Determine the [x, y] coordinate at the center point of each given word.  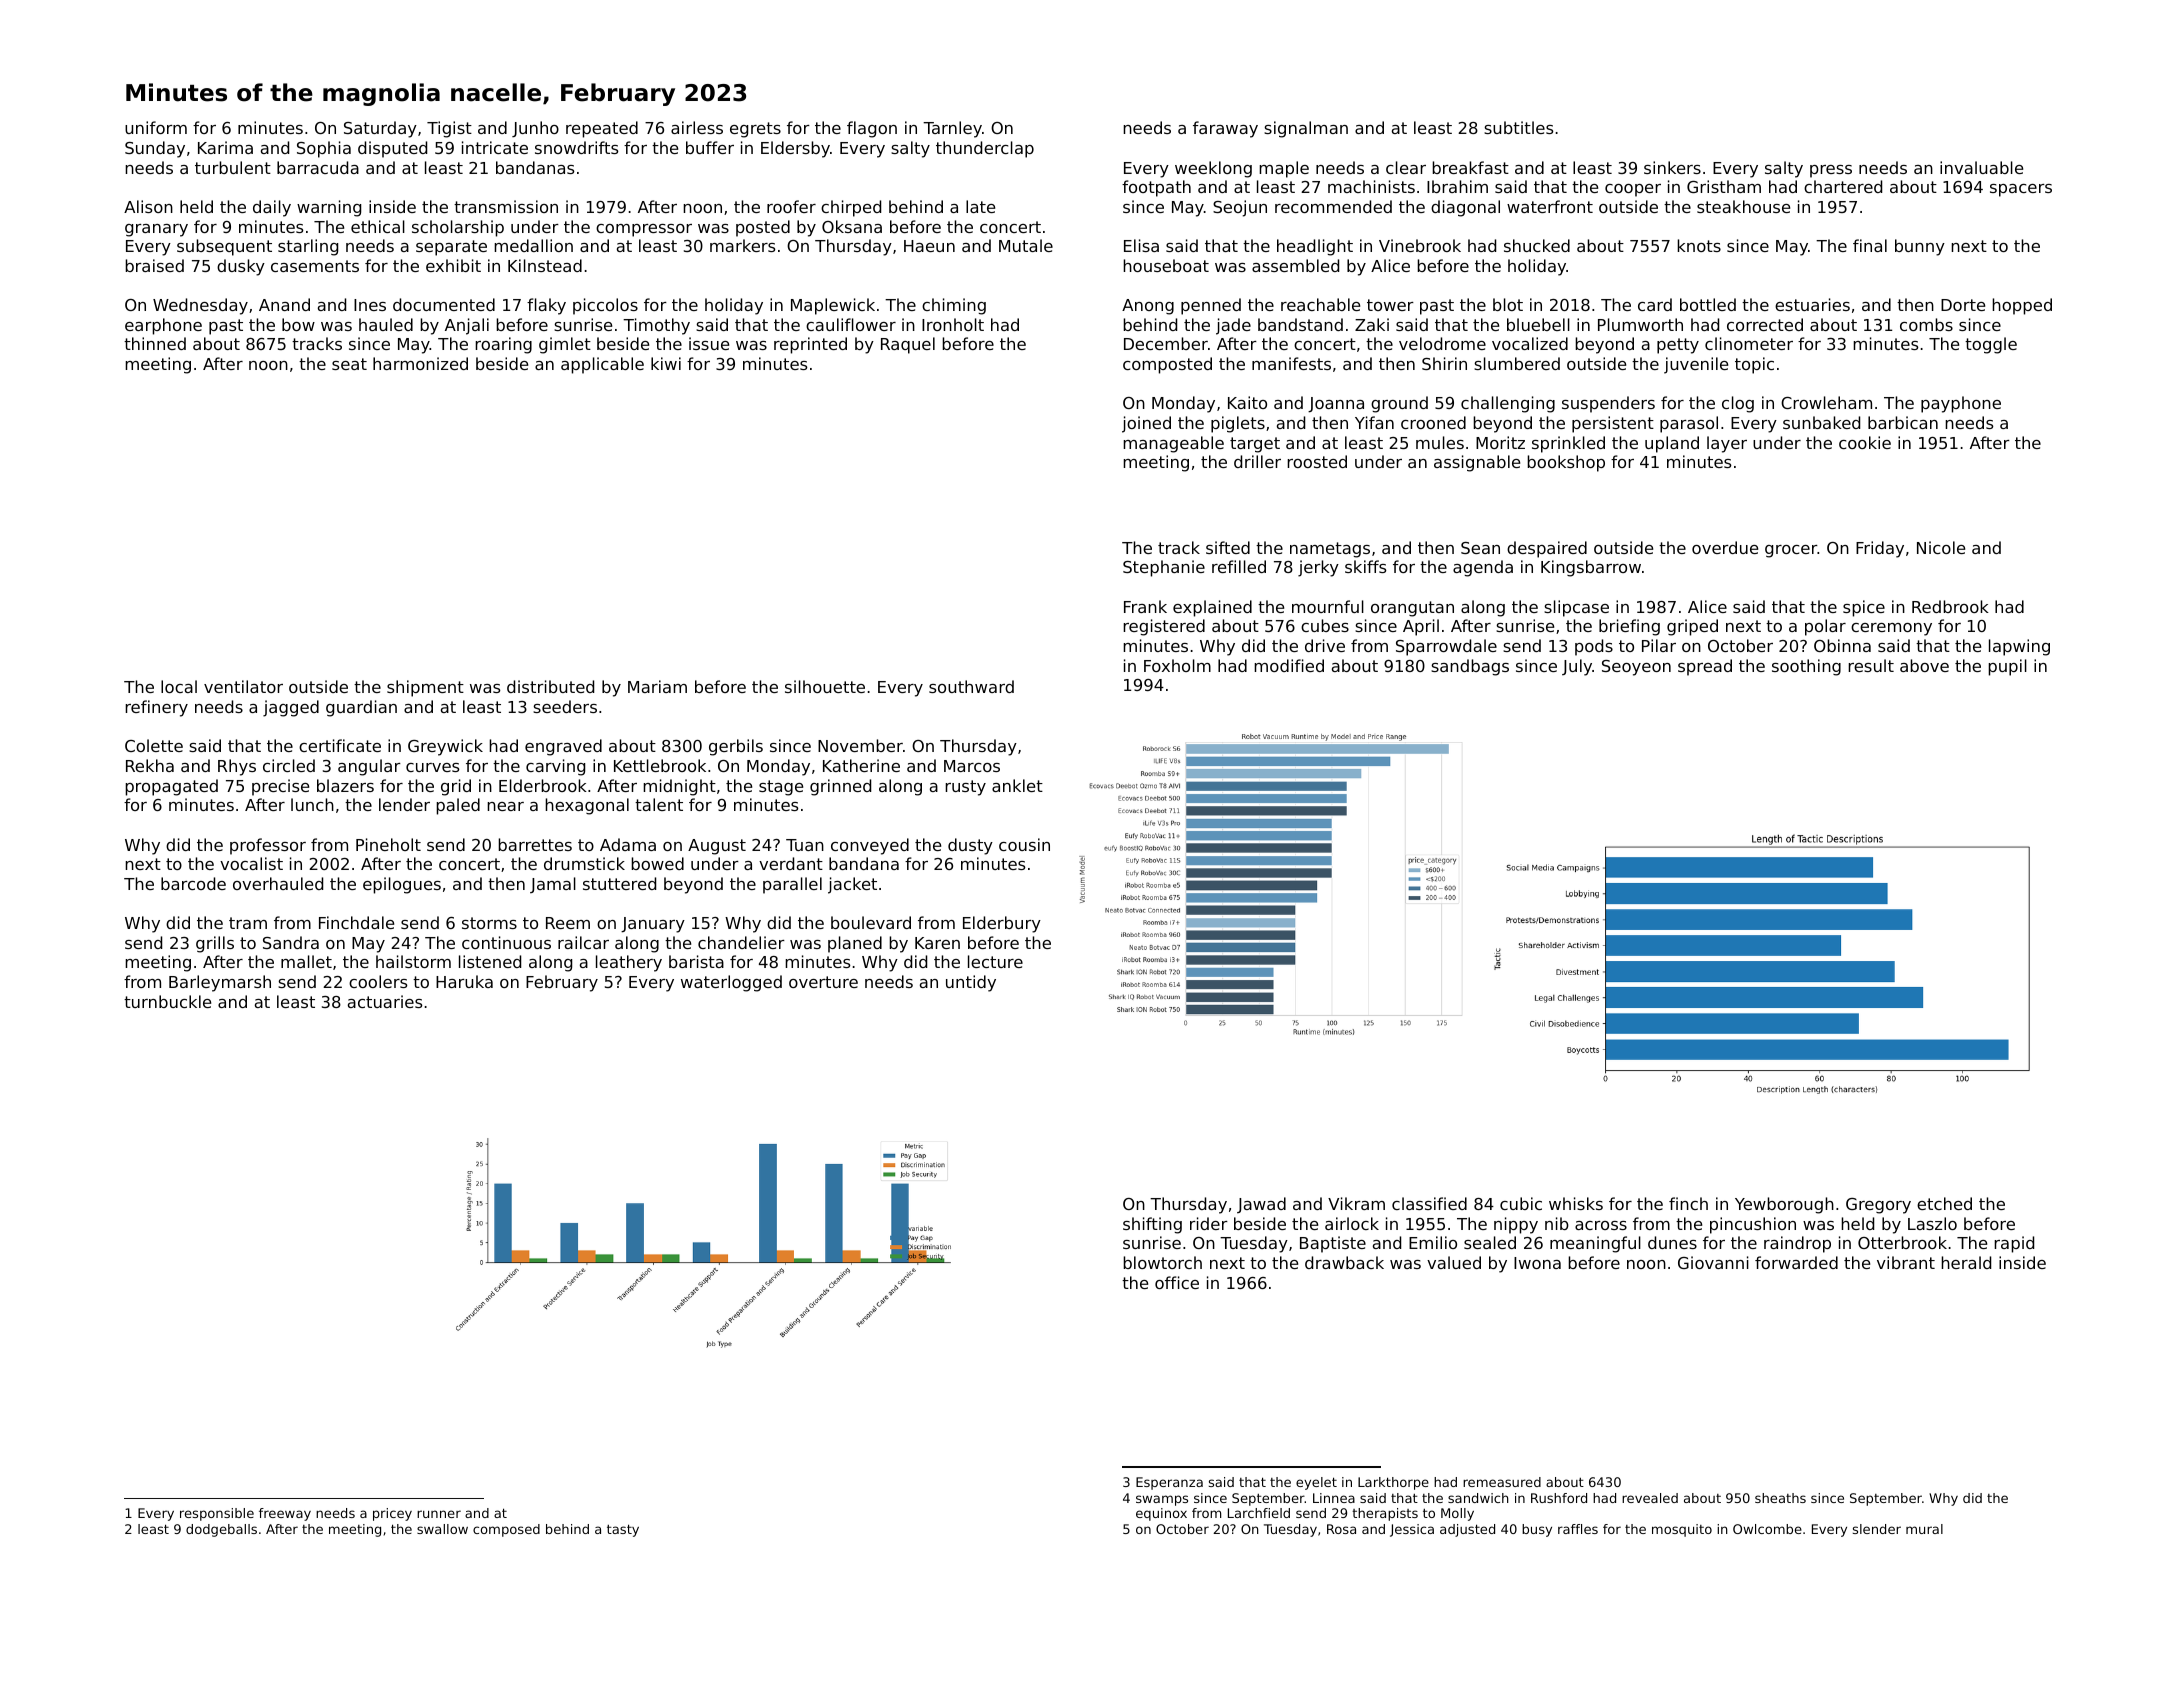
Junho [535, 129]
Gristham [1724, 186]
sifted [1228, 547]
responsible [217, 1514]
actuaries [385, 1001]
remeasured [1502, 1482]
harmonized [420, 363]
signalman [1306, 129]
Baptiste [1333, 1244]
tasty [623, 1530]
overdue [1725, 547]
